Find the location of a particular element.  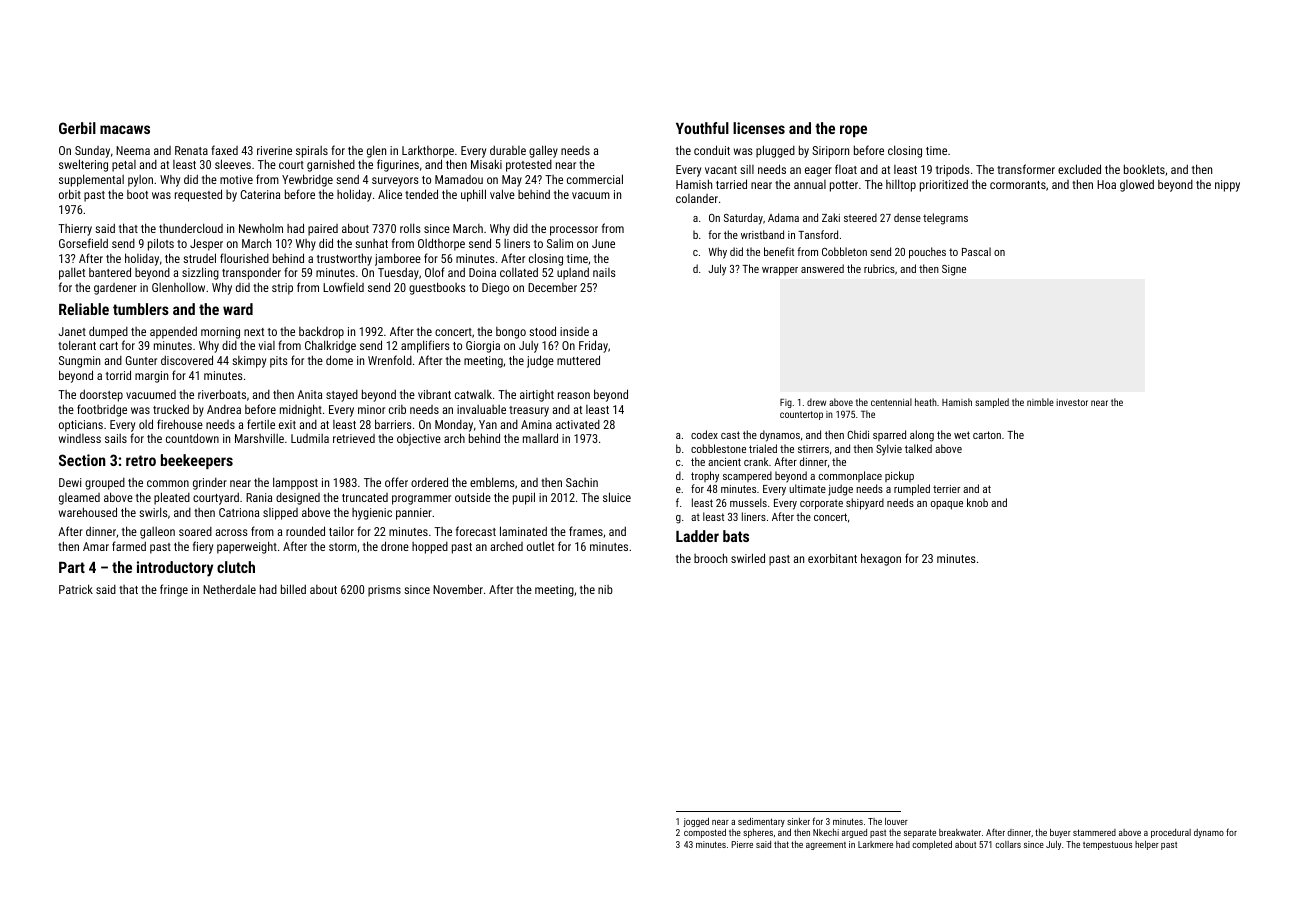

jogged is located at coordinates (696, 822).
